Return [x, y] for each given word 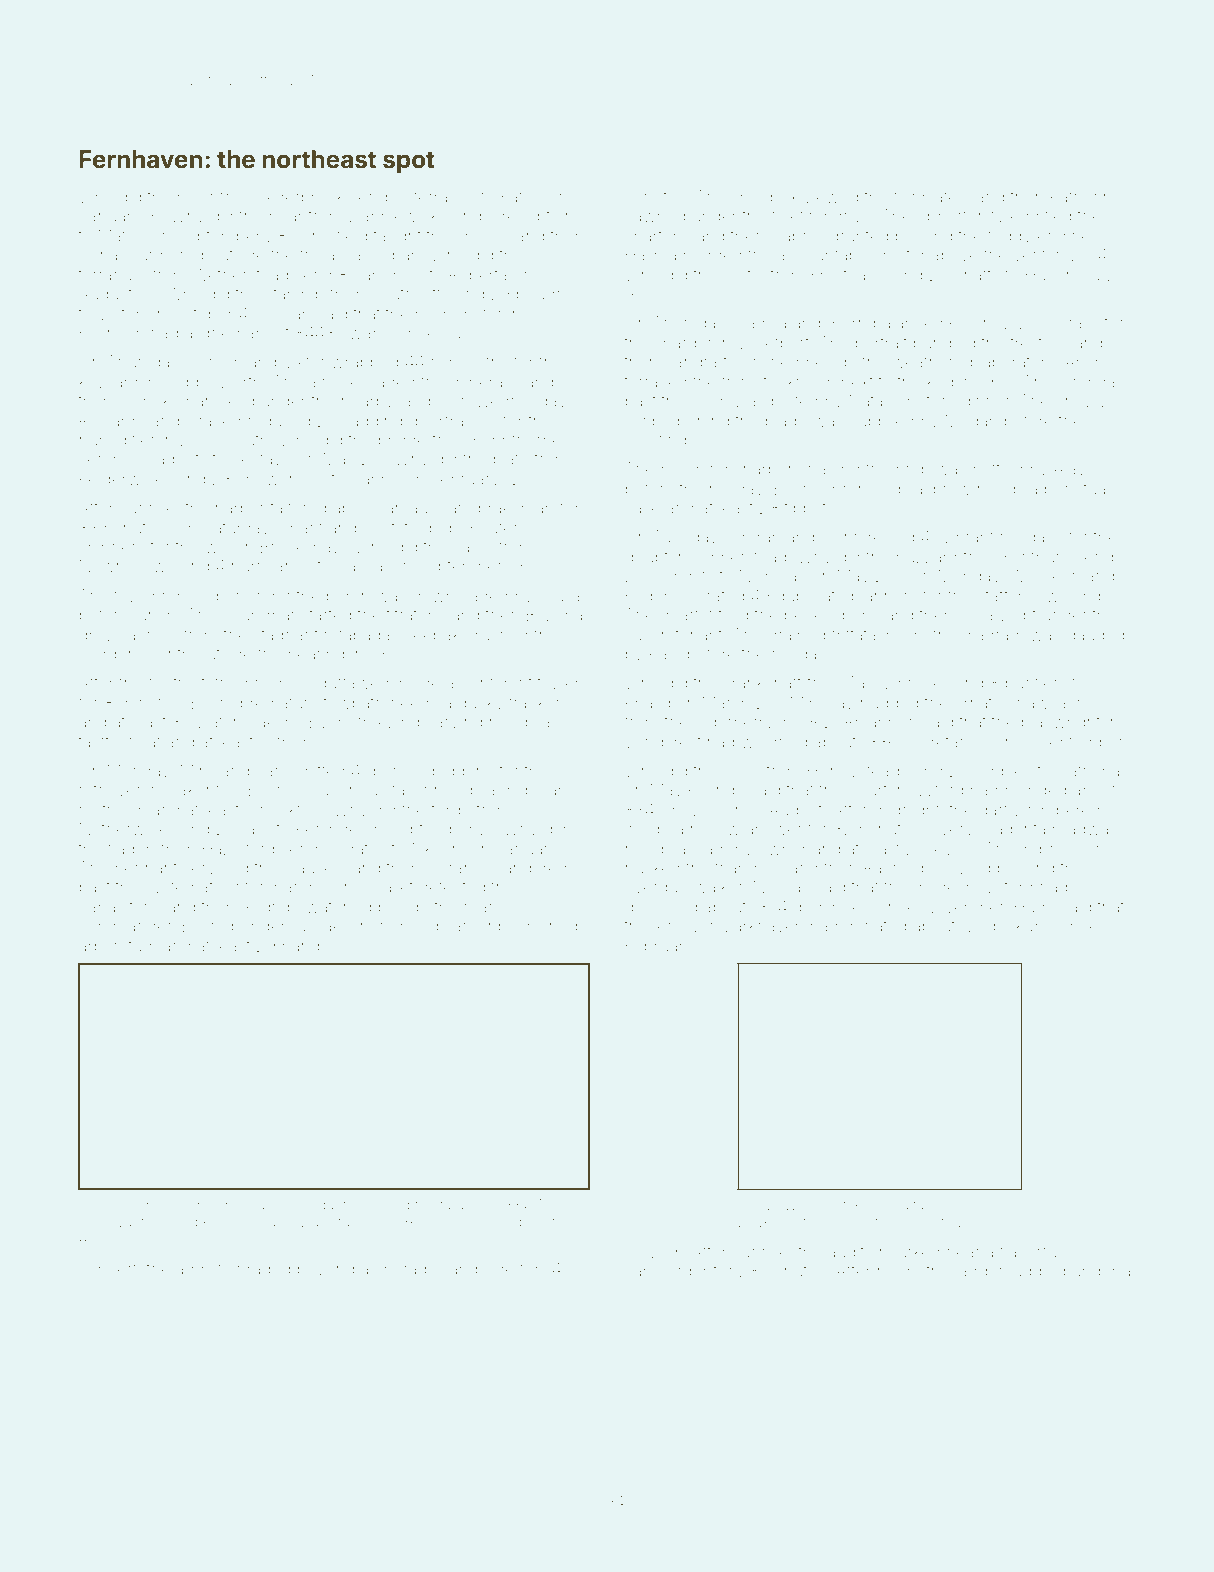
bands [305, 946]
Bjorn [847, 324]
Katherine [1086, 196]
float [145, 741]
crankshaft [762, 682]
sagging [372, 424]
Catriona [1088, 770]
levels [953, 848]
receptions [542, 218]
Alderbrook [302, 196]
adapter [334, 1206]
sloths [486, 362]
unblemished [527, 925]
